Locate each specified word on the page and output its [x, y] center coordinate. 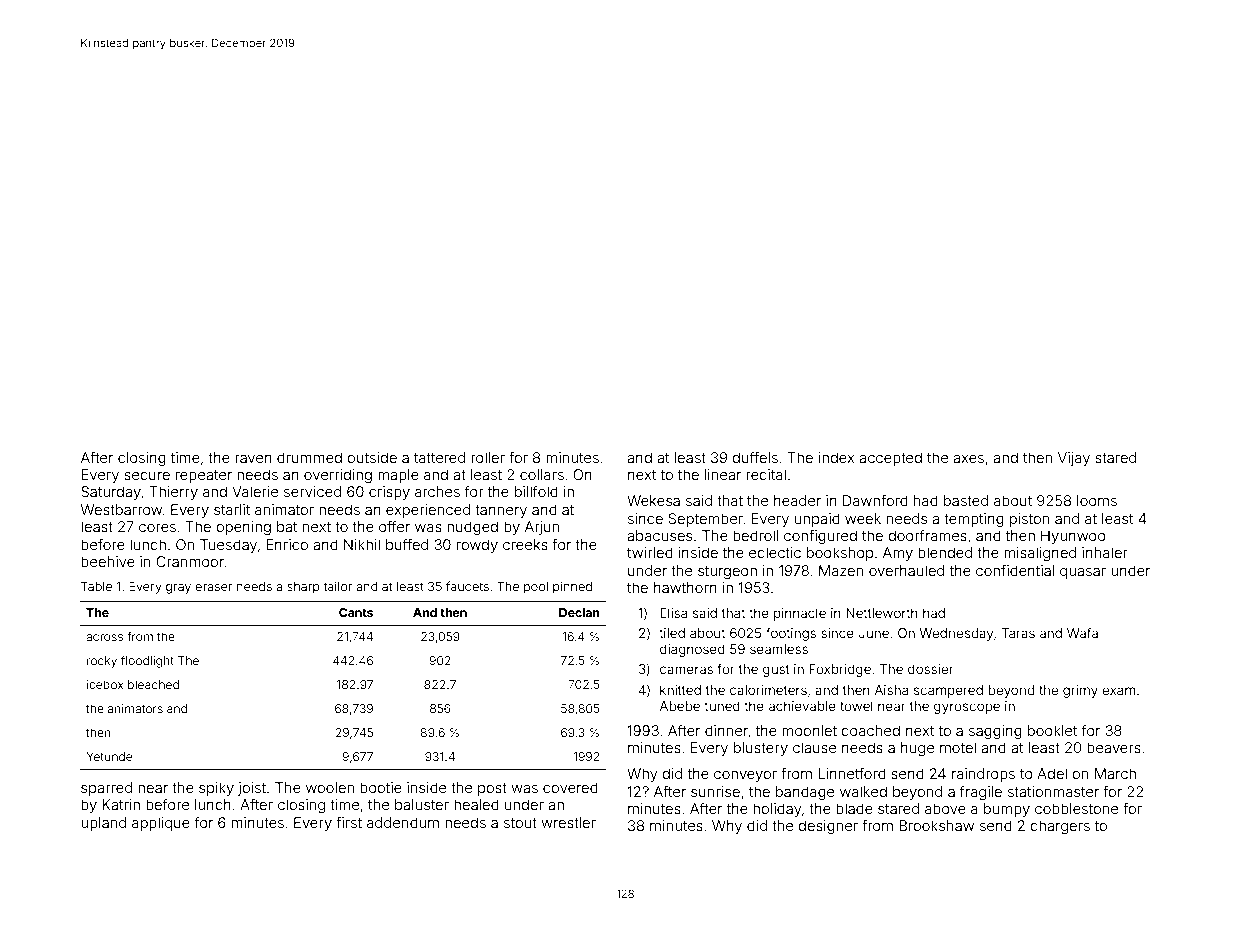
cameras [686, 670]
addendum [403, 822]
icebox [105, 684]
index [836, 457]
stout [520, 823]
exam [1118, 691]
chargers [1060, 827]
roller [488, 457]
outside [372, 457]
